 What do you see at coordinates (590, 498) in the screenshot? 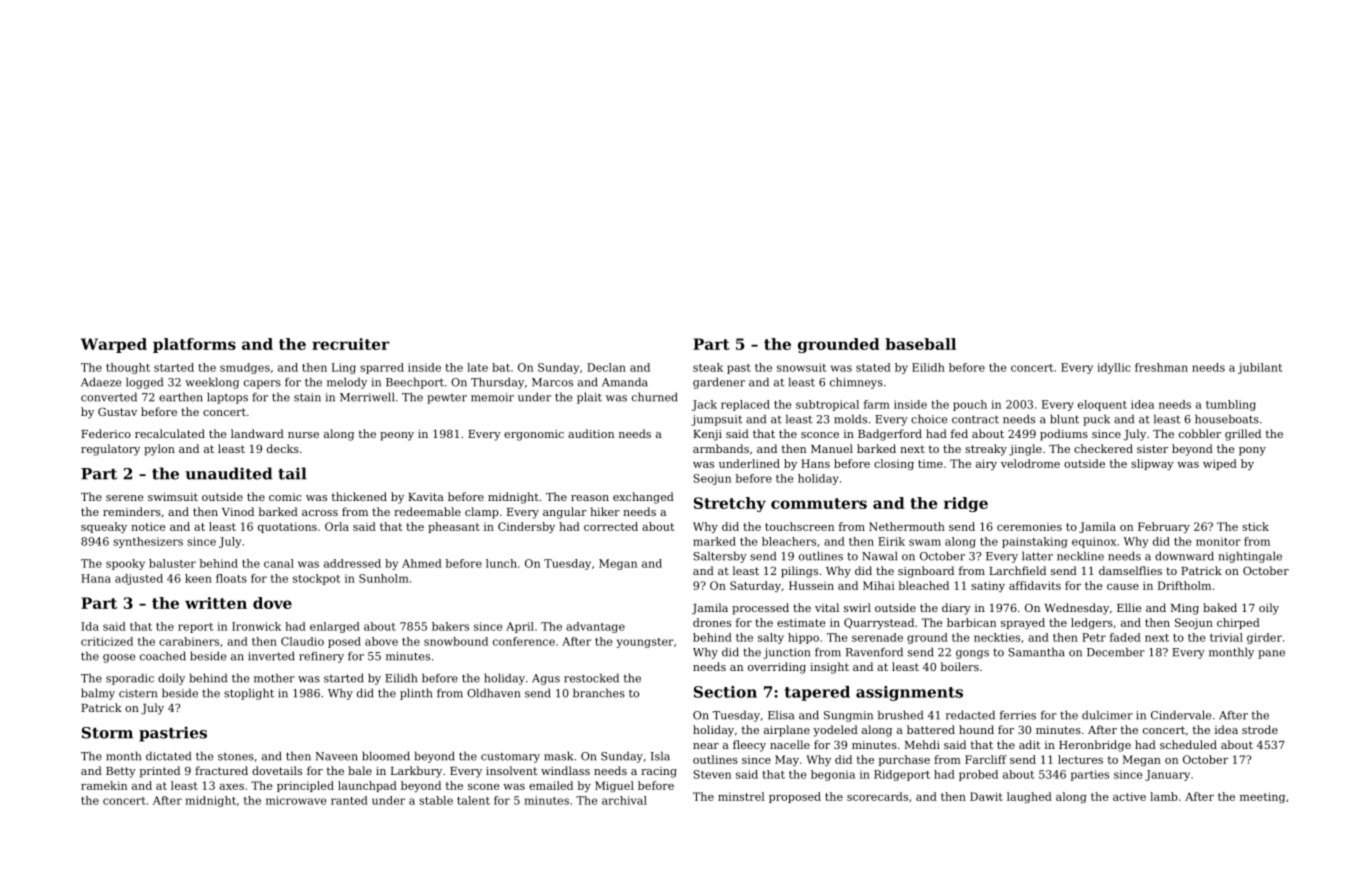
I see `reason` at bounding box center [590, 498].
